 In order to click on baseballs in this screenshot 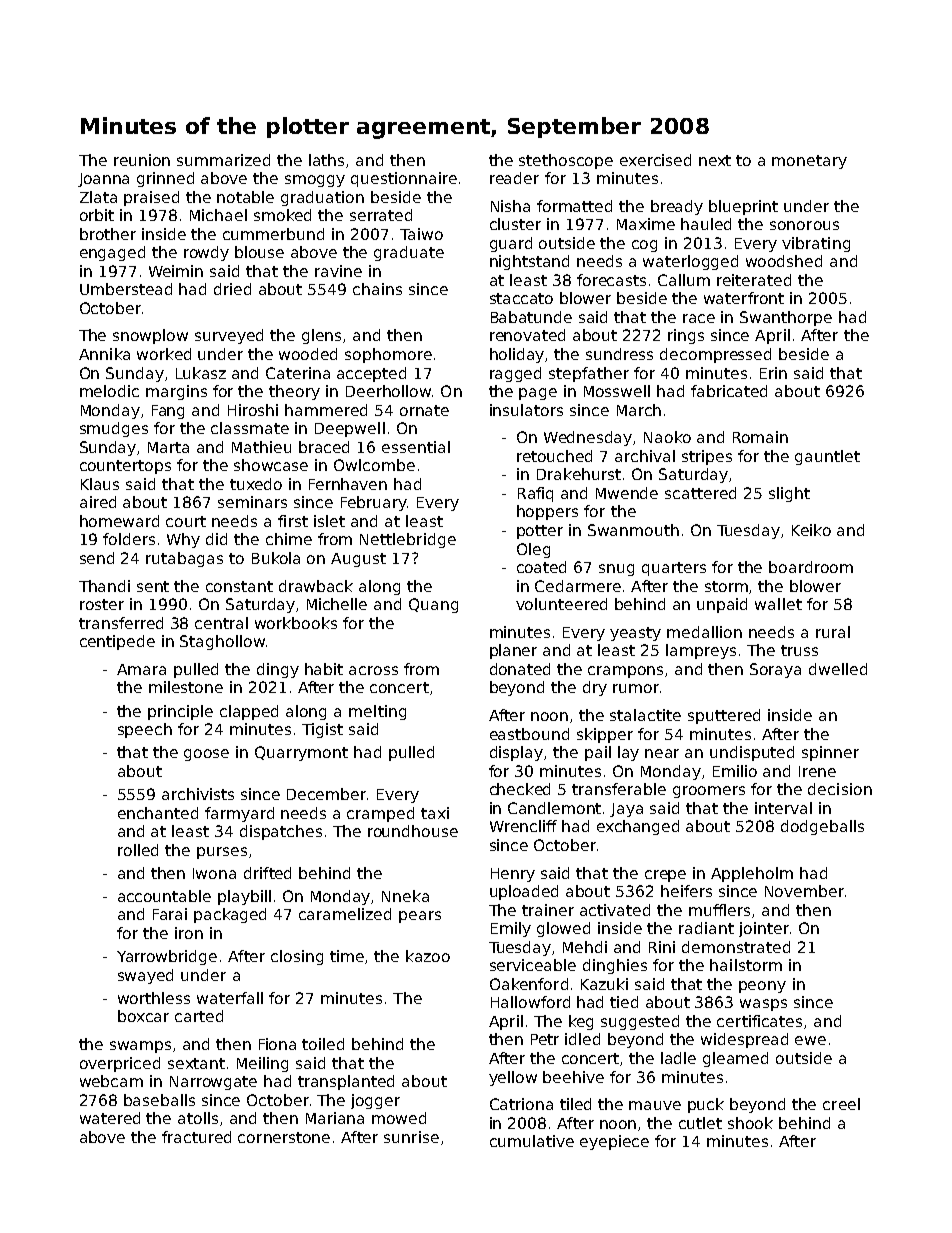, I will do `click(159, 1100)`.
